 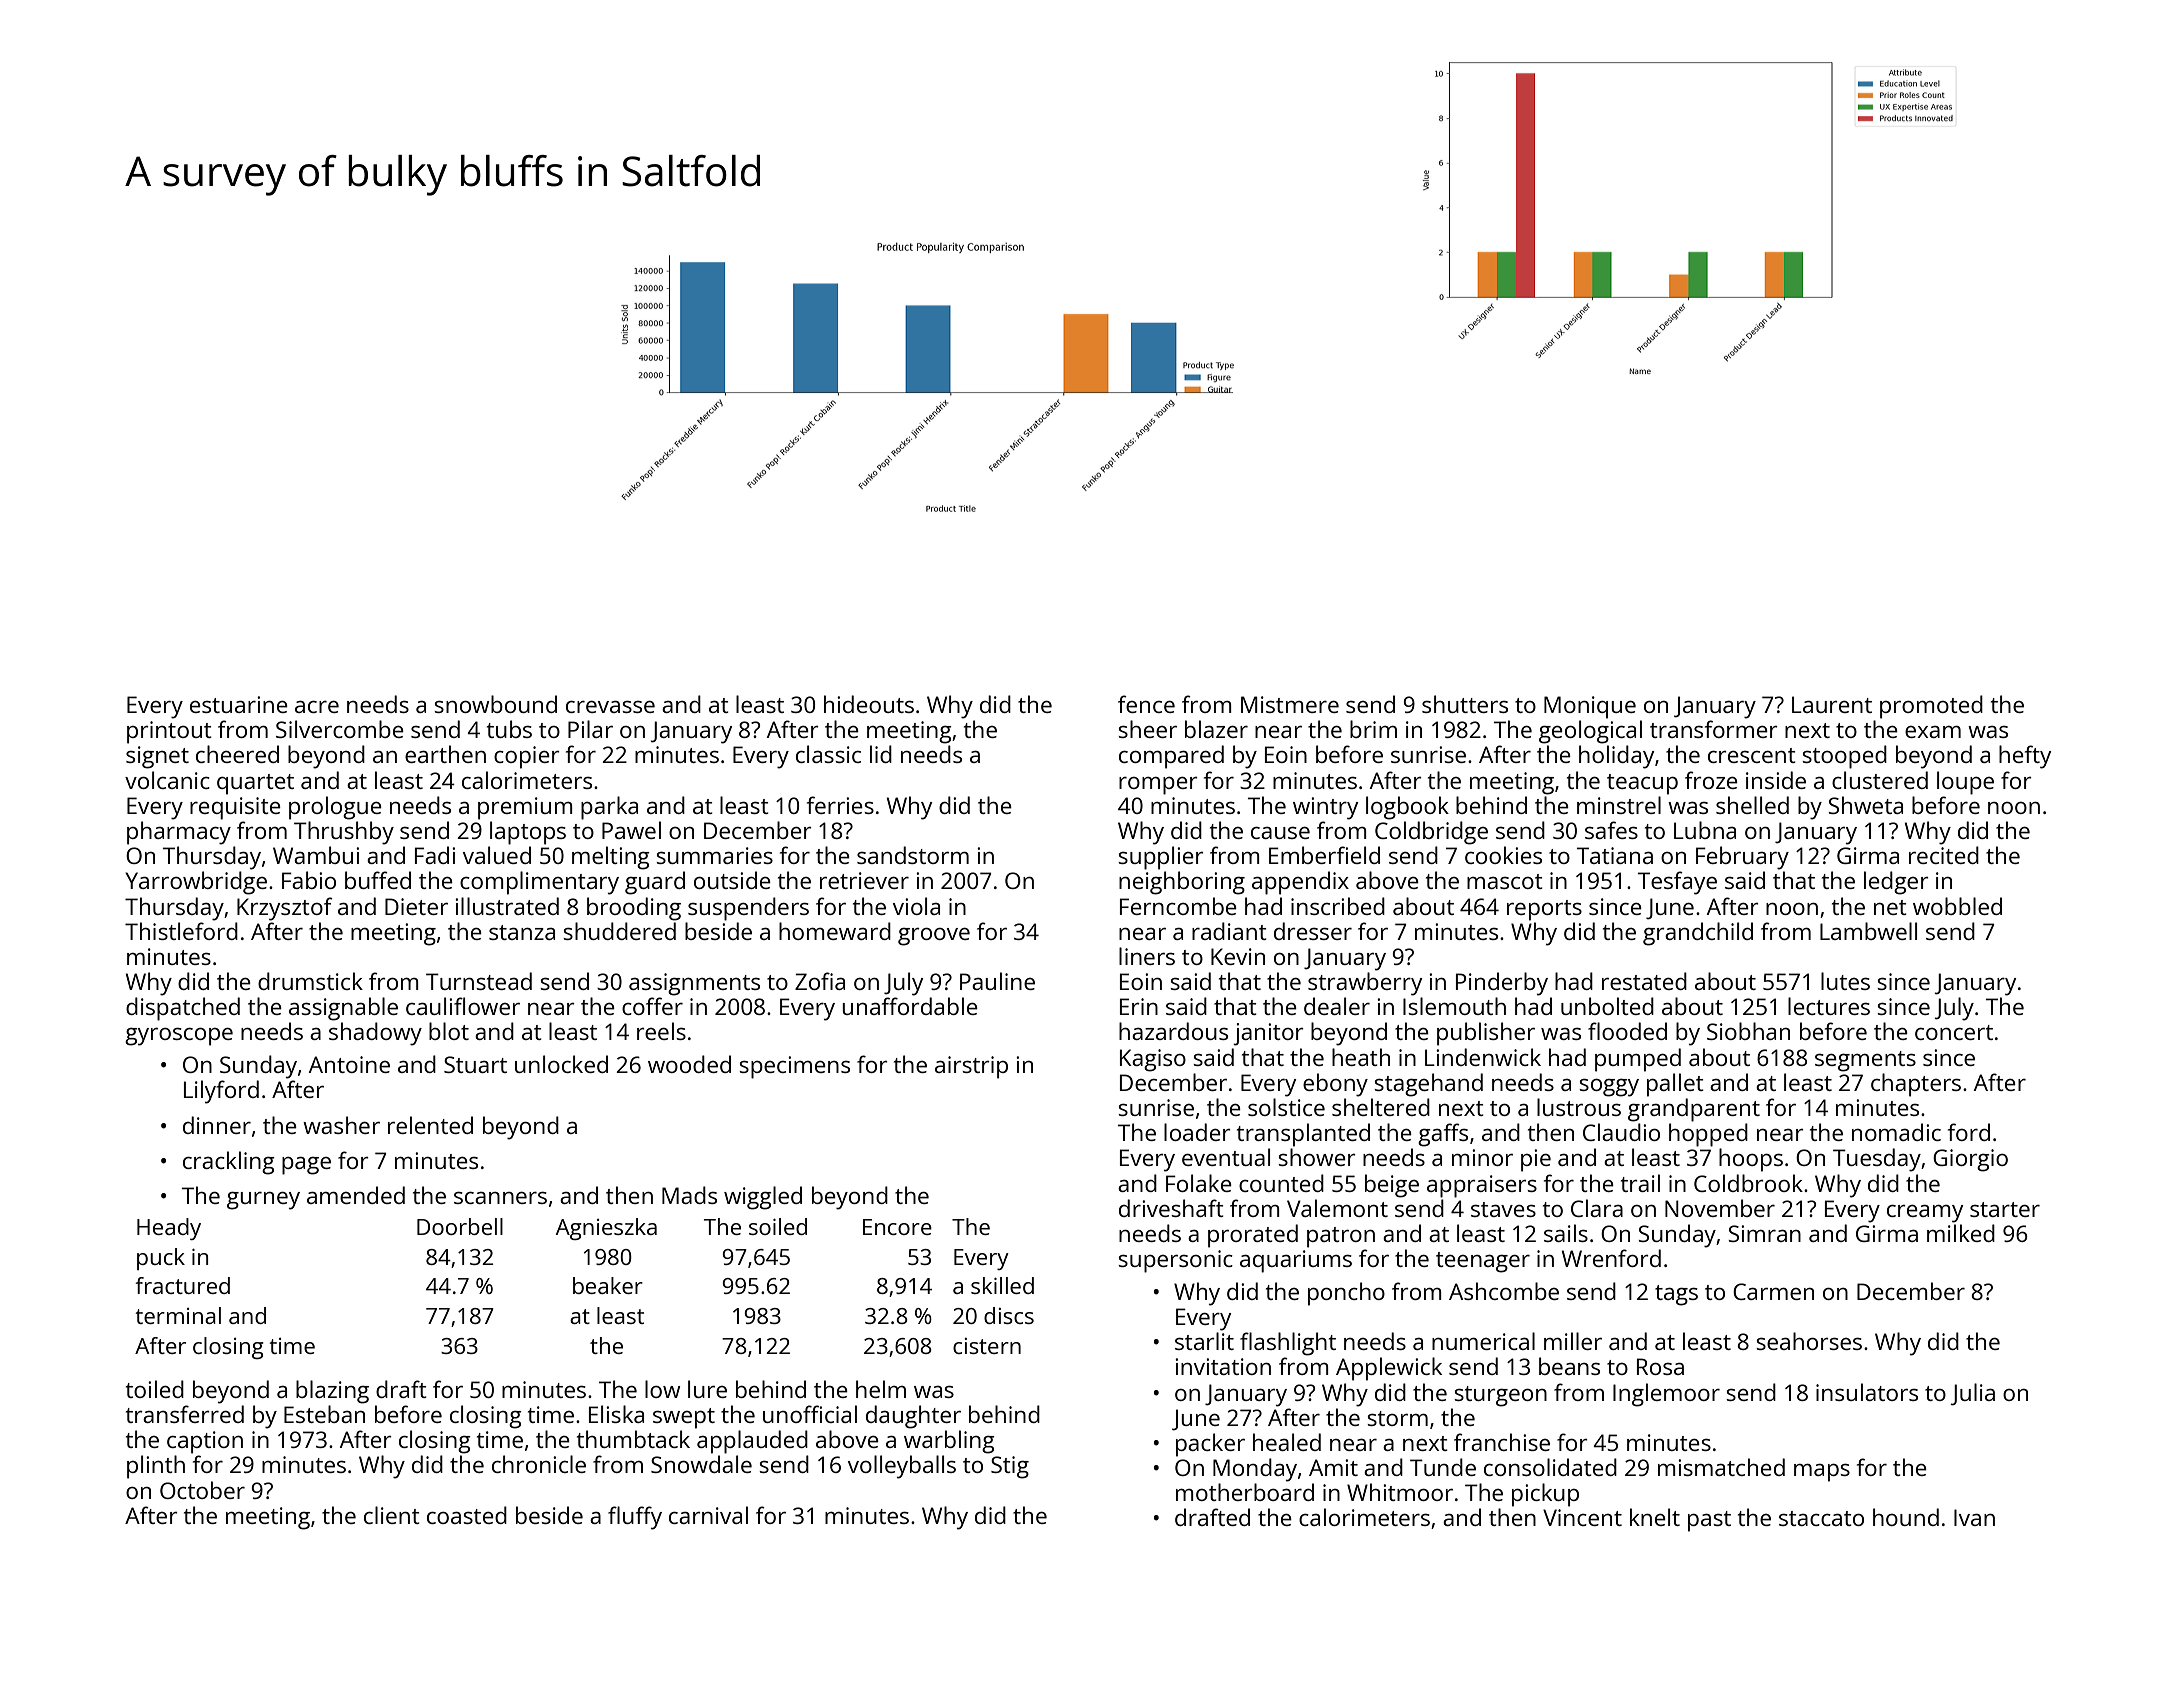 I want to click on carnival, so click(x=708, y=1515).
